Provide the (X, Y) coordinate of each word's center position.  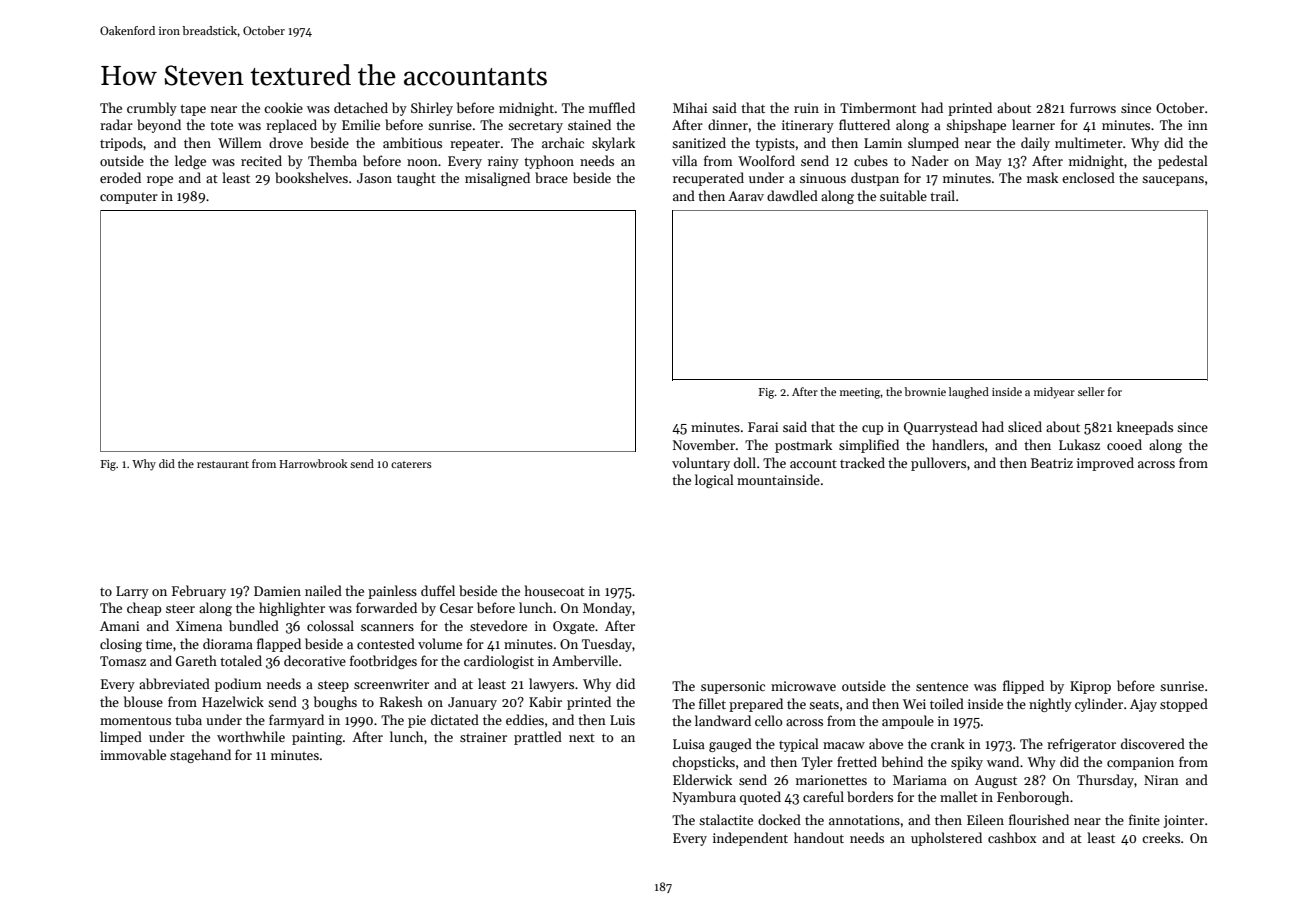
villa (684, 160)
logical (714, 481)
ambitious (412, 142)
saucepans (1173, 181)
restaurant (223, 464)
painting (317, 738)
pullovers (938, 464)
